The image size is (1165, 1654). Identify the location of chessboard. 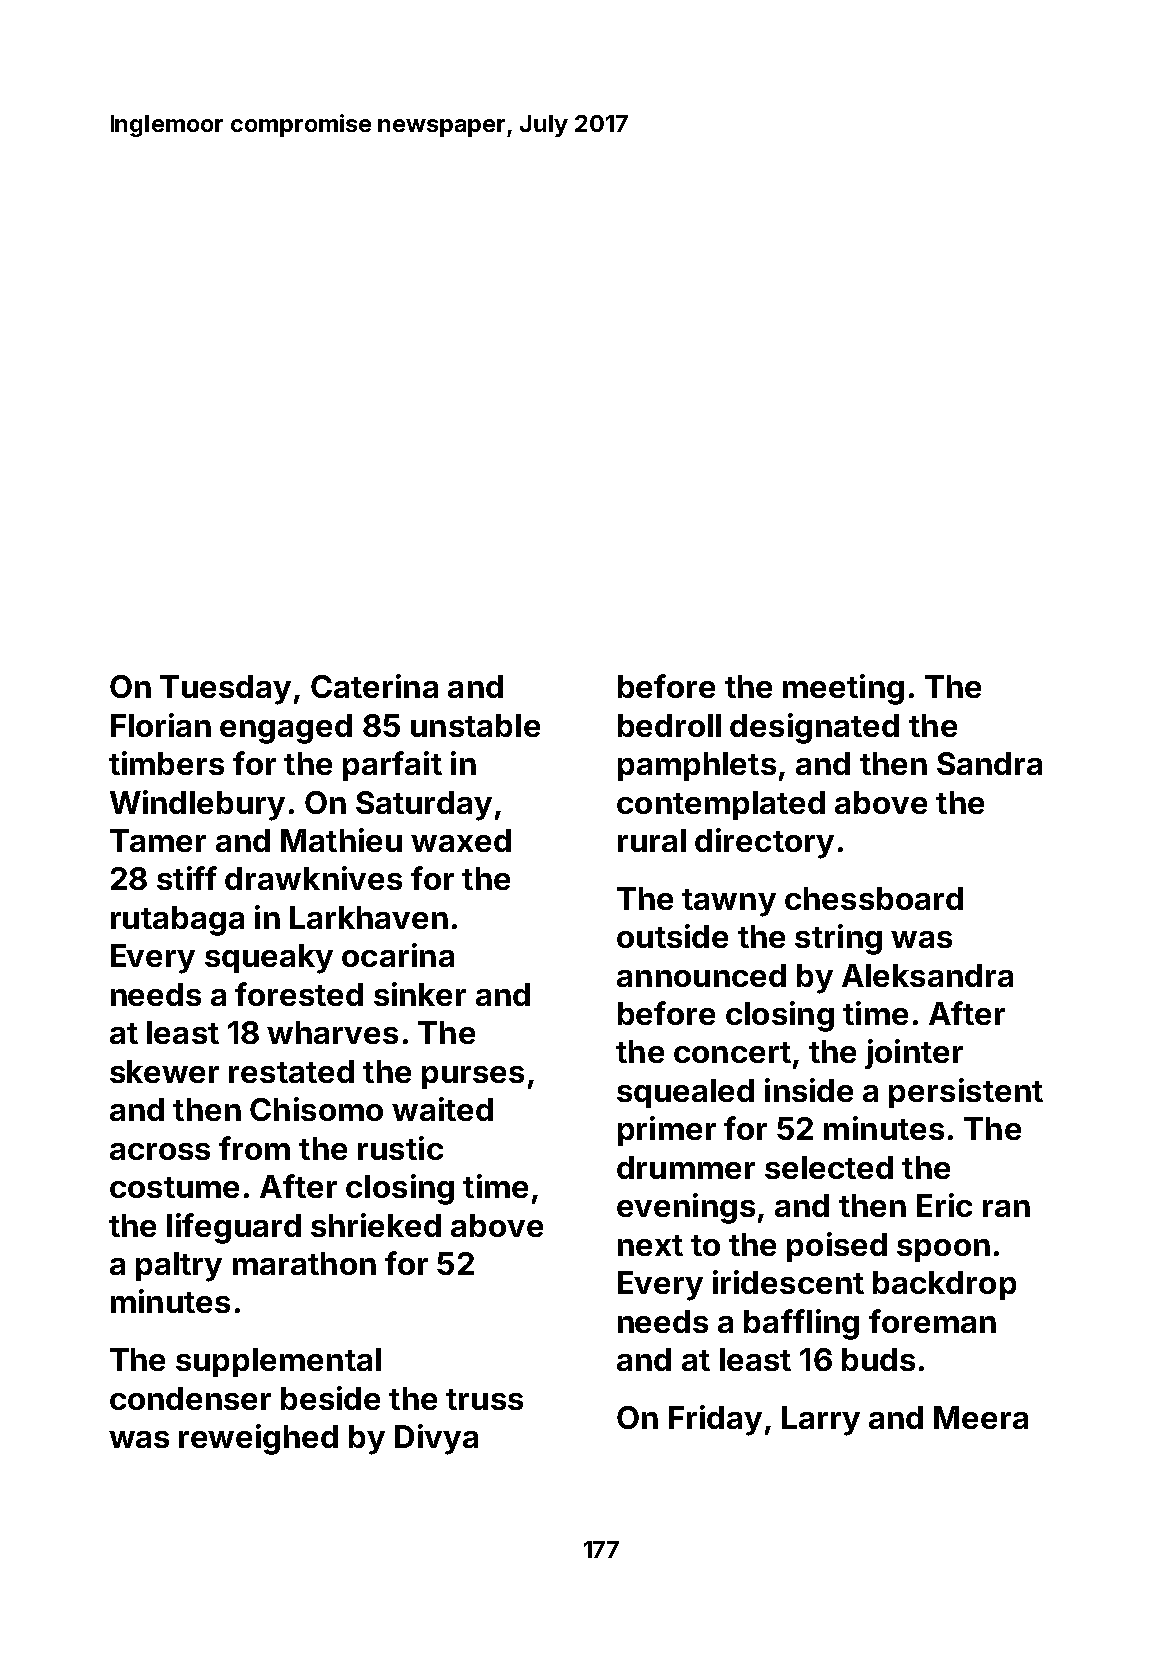
(874, 898).
